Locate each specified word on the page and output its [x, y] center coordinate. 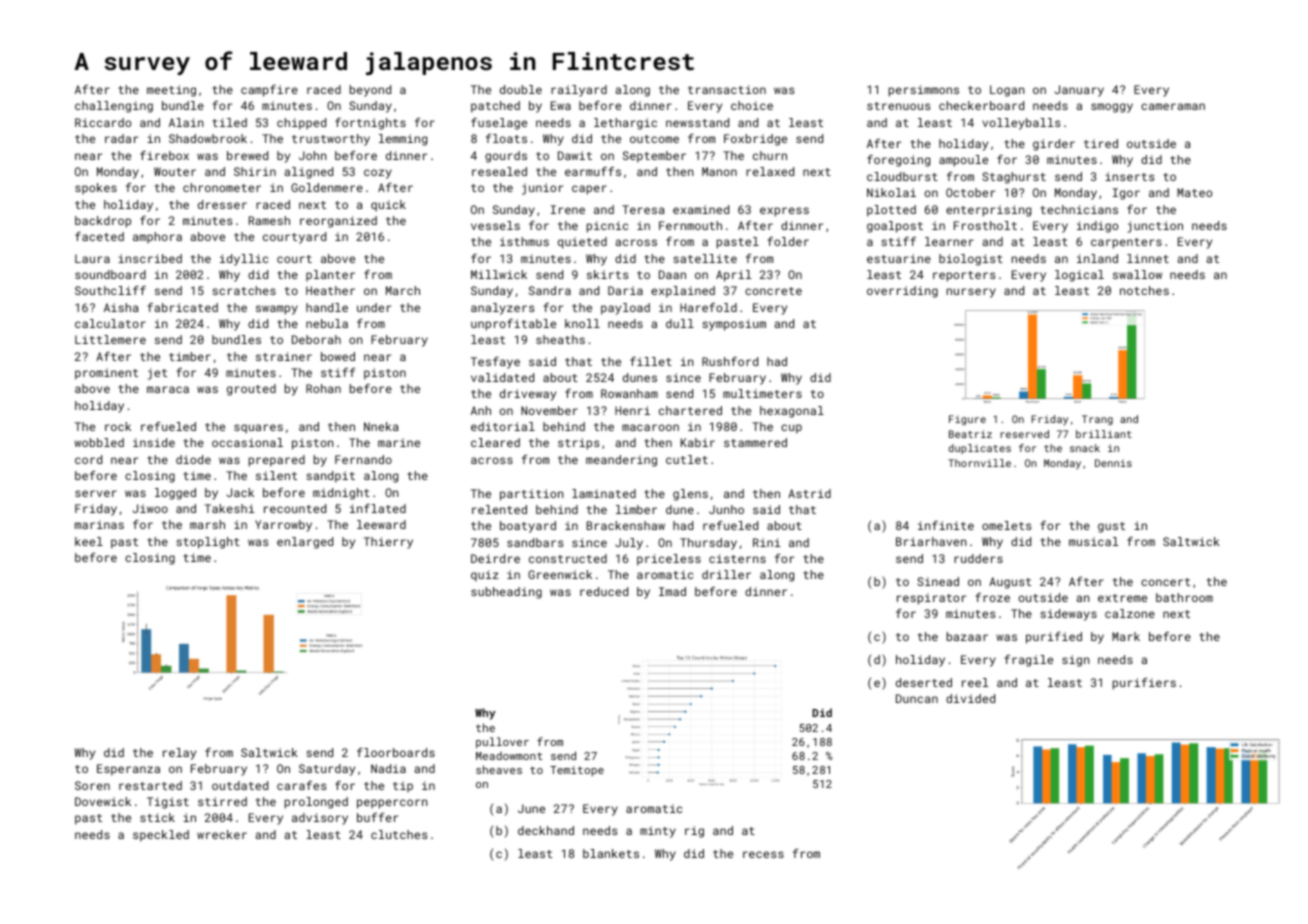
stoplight [208, 543]
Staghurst [1014, 178]
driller [726, 574]
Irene [568, 209]
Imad [672, 591]
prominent [106, 374]
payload [625, 309]
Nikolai [891, 192]
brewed [247, 155]
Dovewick [103, 801]
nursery [971, 293]
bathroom [1184, 597]
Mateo [1194, 192]
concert [1165, 582]
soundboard [110, 274]
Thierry [388, 543]
